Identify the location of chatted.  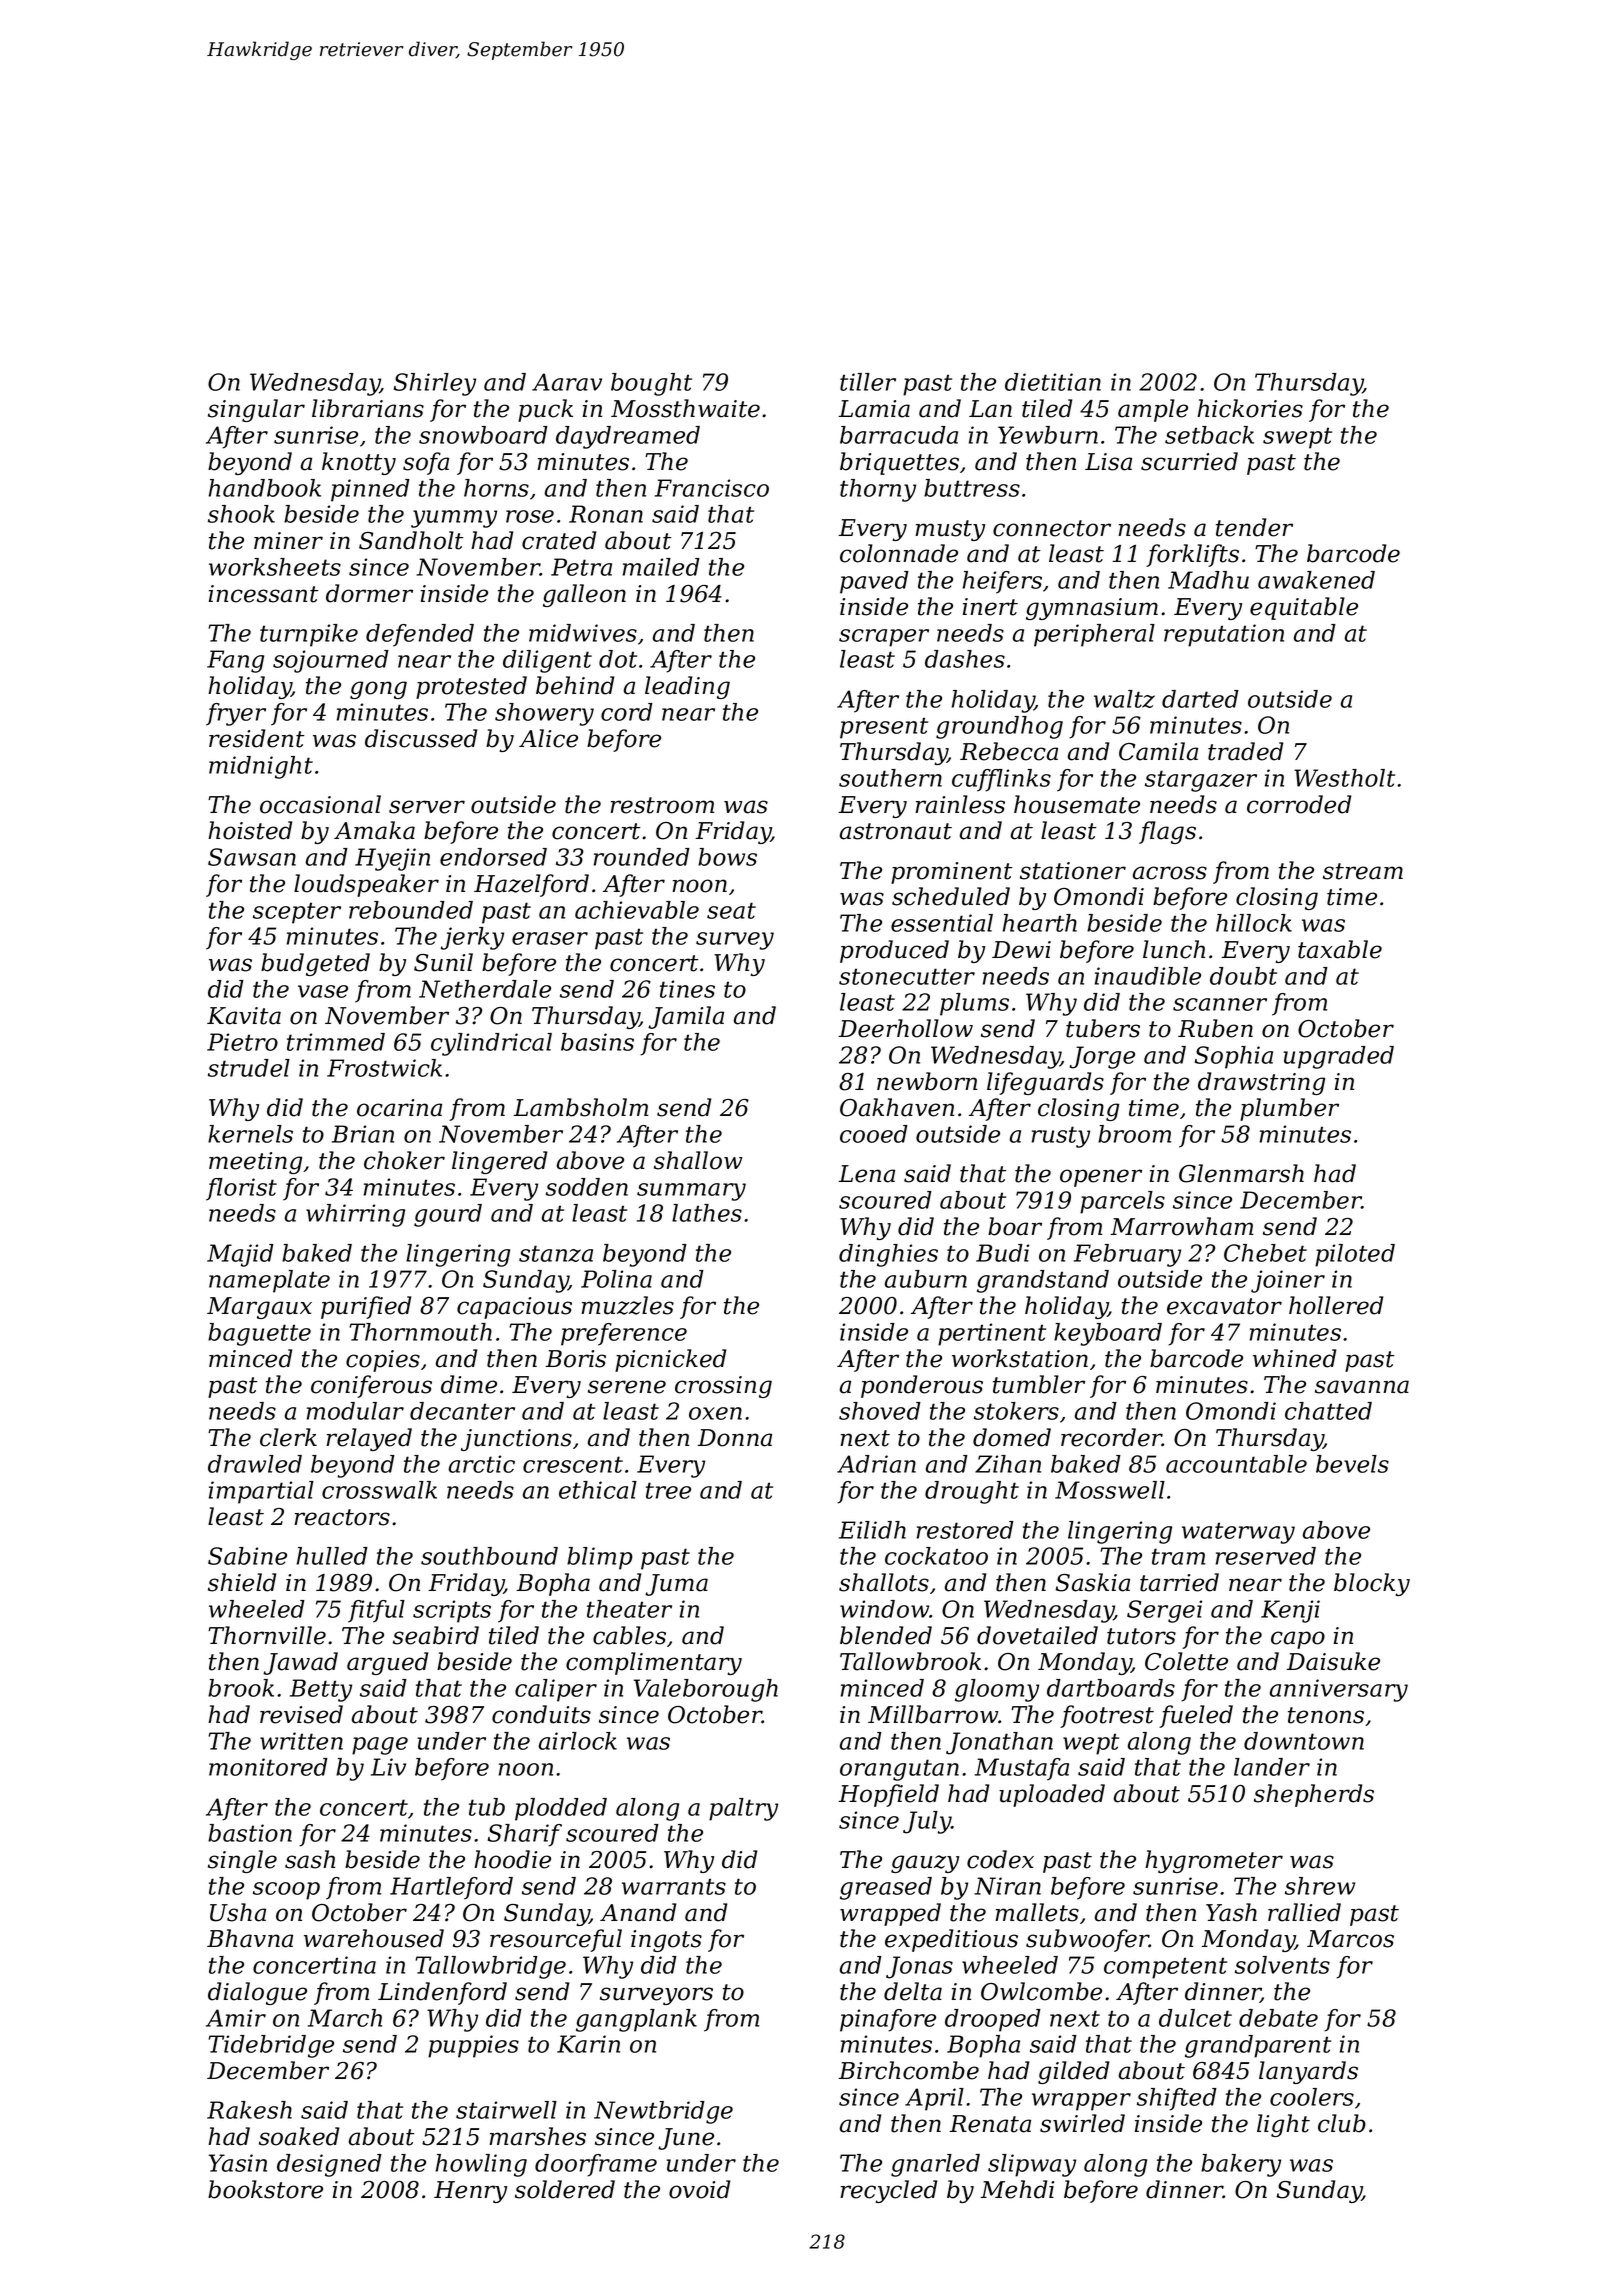
(1328, 1411).
